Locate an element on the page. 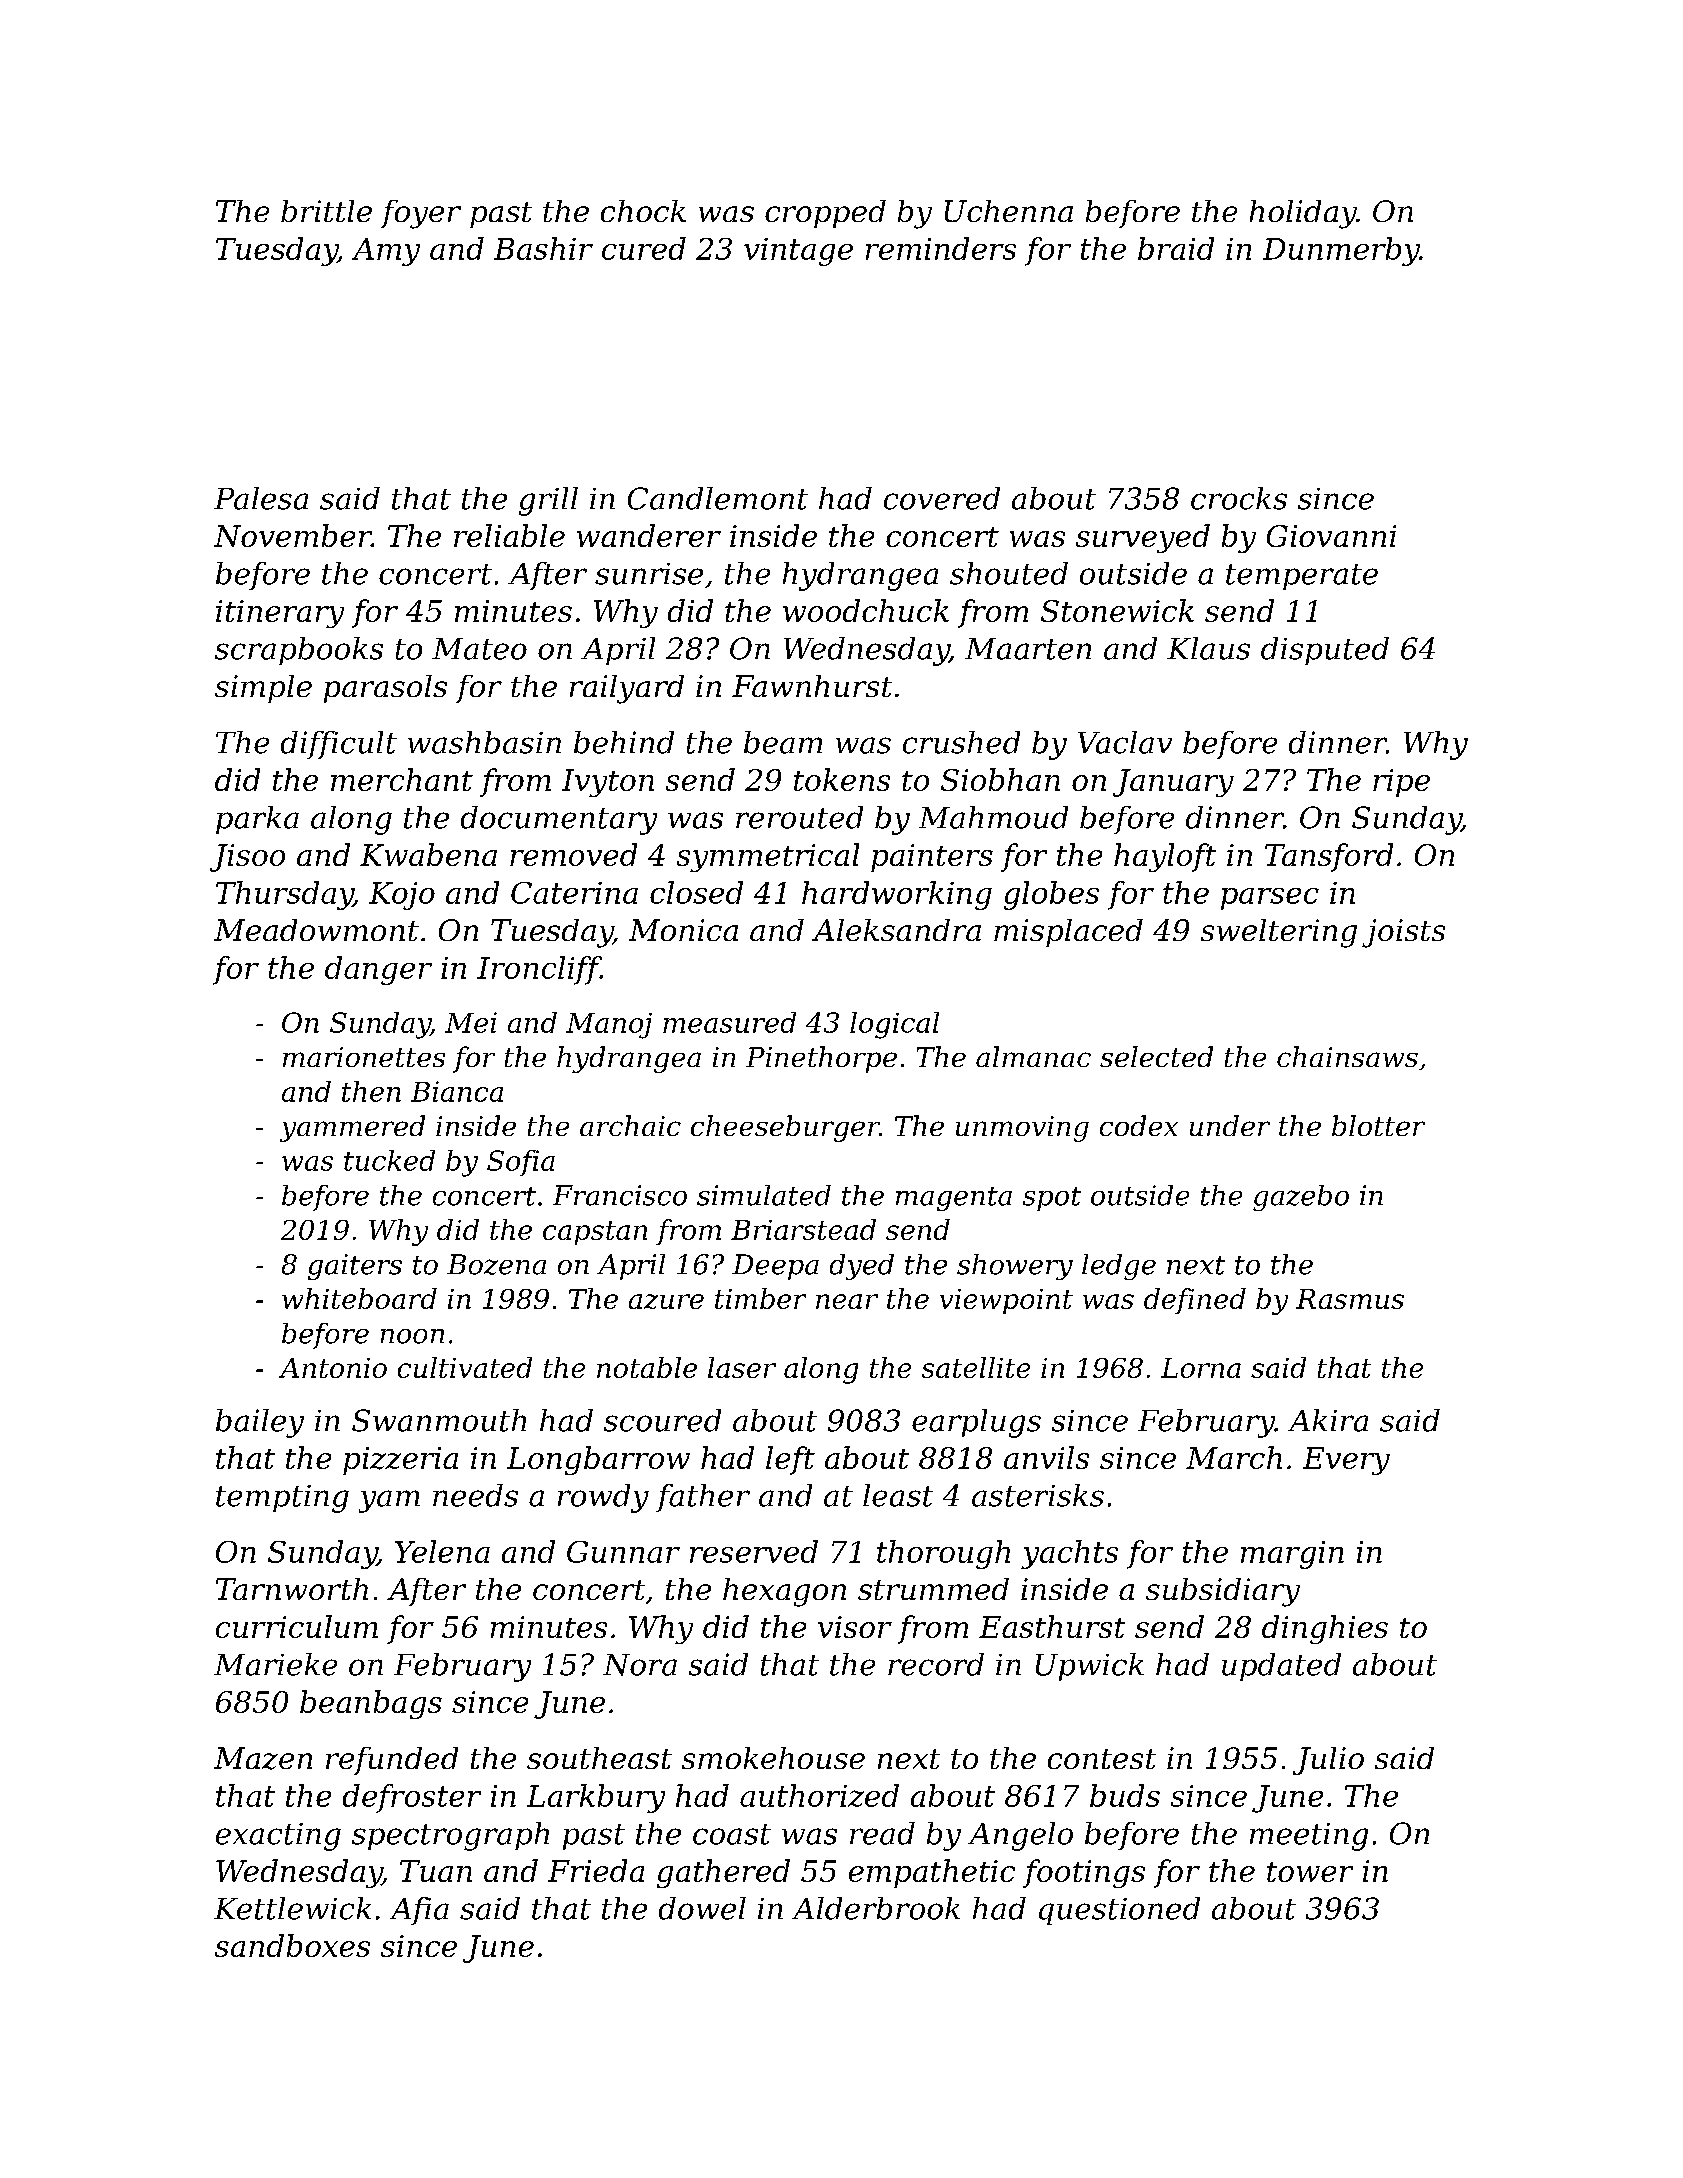  Rasmus is located at coordinates (1350, 1299).
